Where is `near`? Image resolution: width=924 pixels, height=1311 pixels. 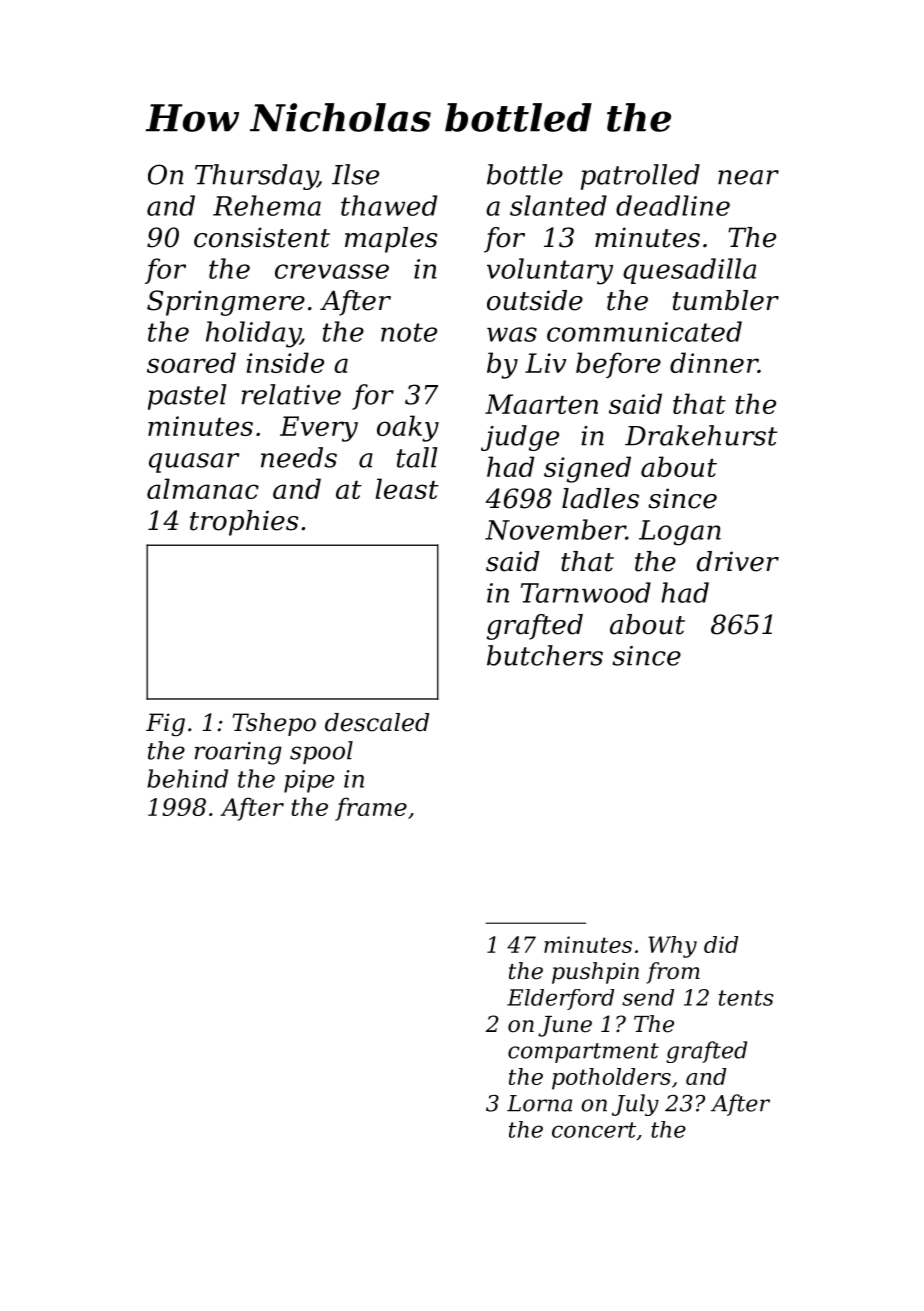 near is located at coordinates (748, 177).
